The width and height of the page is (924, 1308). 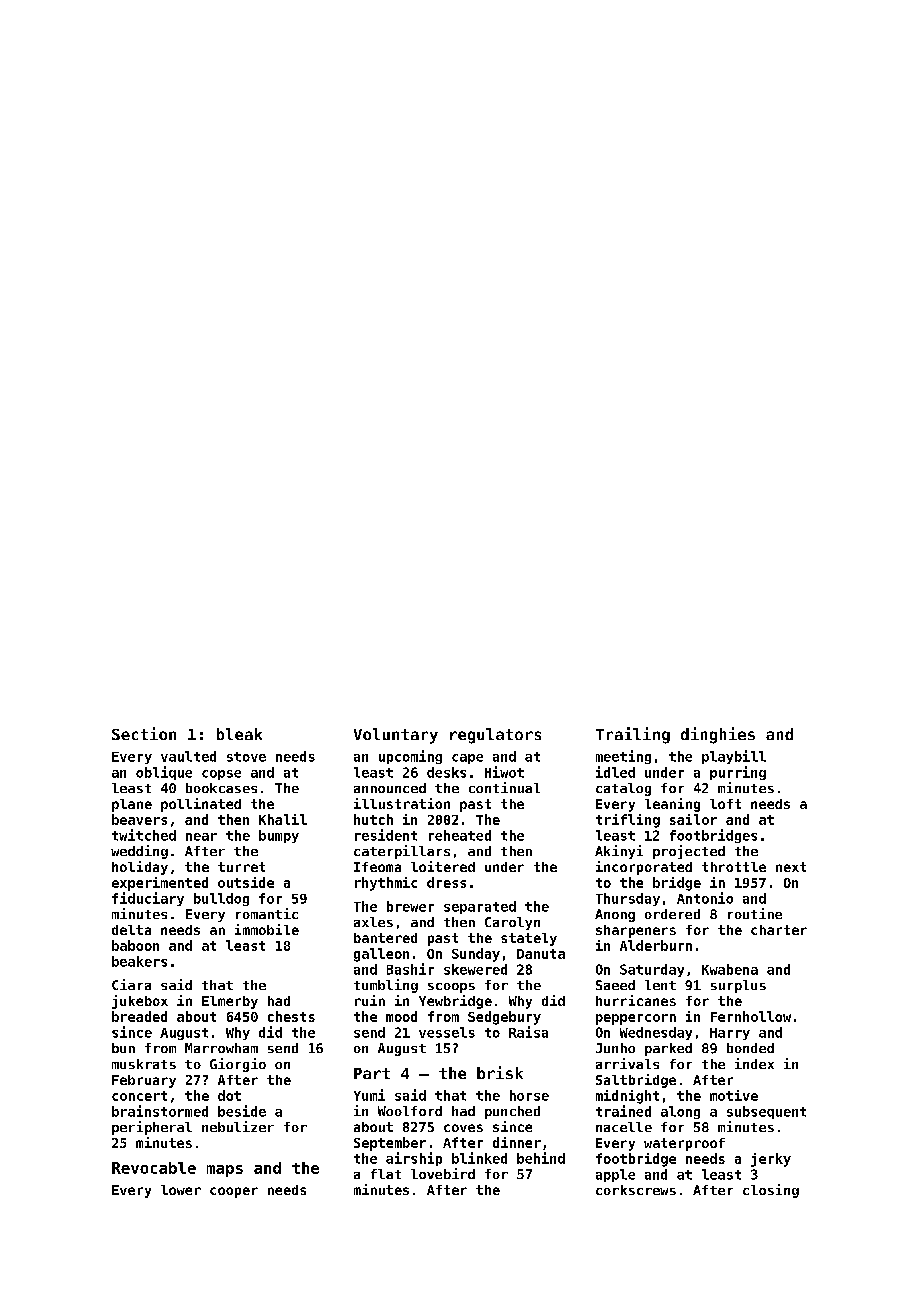 What do you see at coordinates (230, 1002) in the page?
I see `Elmerby` at bounding box center [230, 1002].
